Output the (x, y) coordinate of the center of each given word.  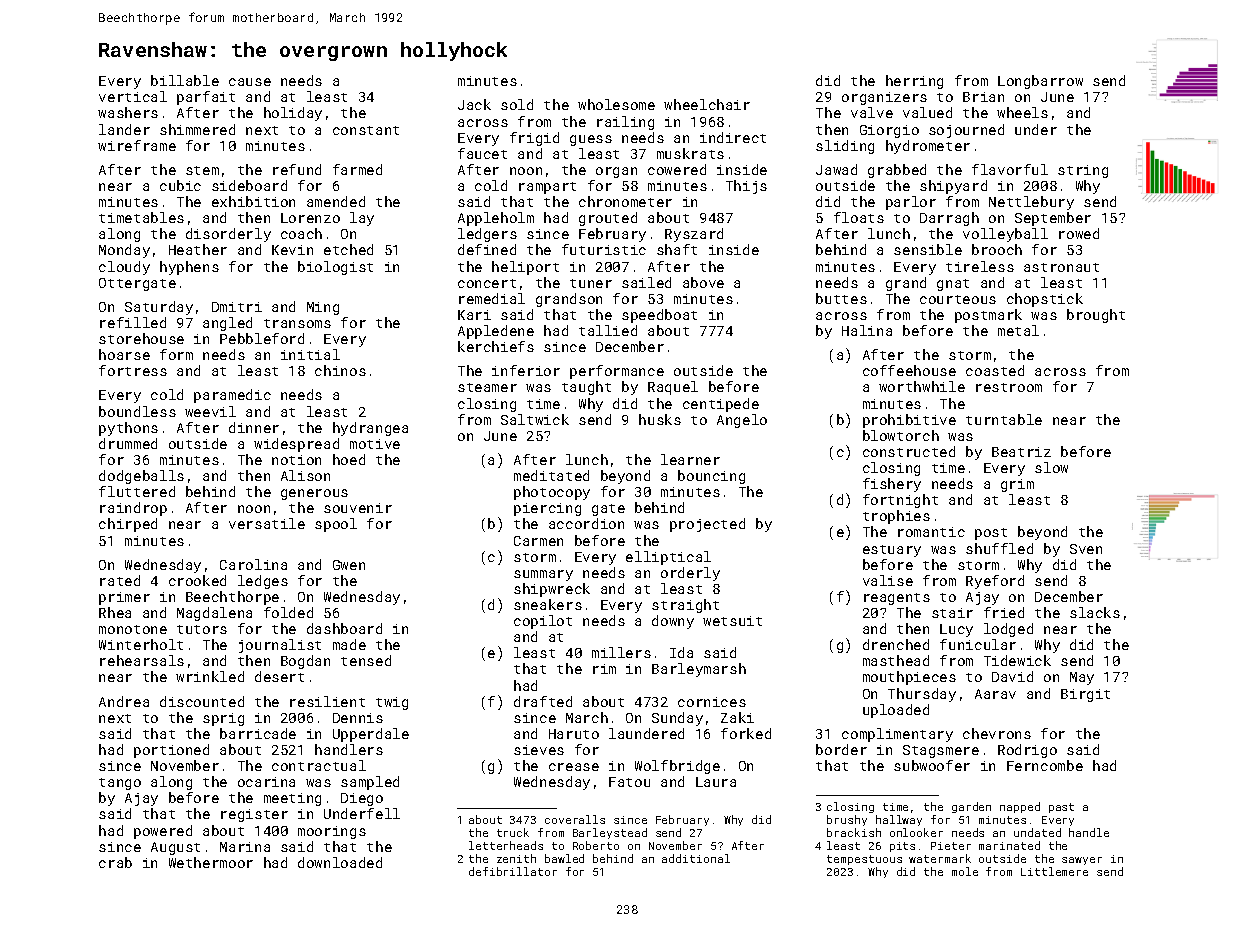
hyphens (189, 268)
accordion (586, 523)
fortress (133, 370)
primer (124, 598)
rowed (1079, 233)
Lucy (956, 630)
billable (185, 80)
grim (1017, 485)
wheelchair (707, 104)
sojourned (966, 131)
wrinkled (210, 676)
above (703, 282)
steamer (487, 387)
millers (621, 652)
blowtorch (901, 435)
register (254, 815)
